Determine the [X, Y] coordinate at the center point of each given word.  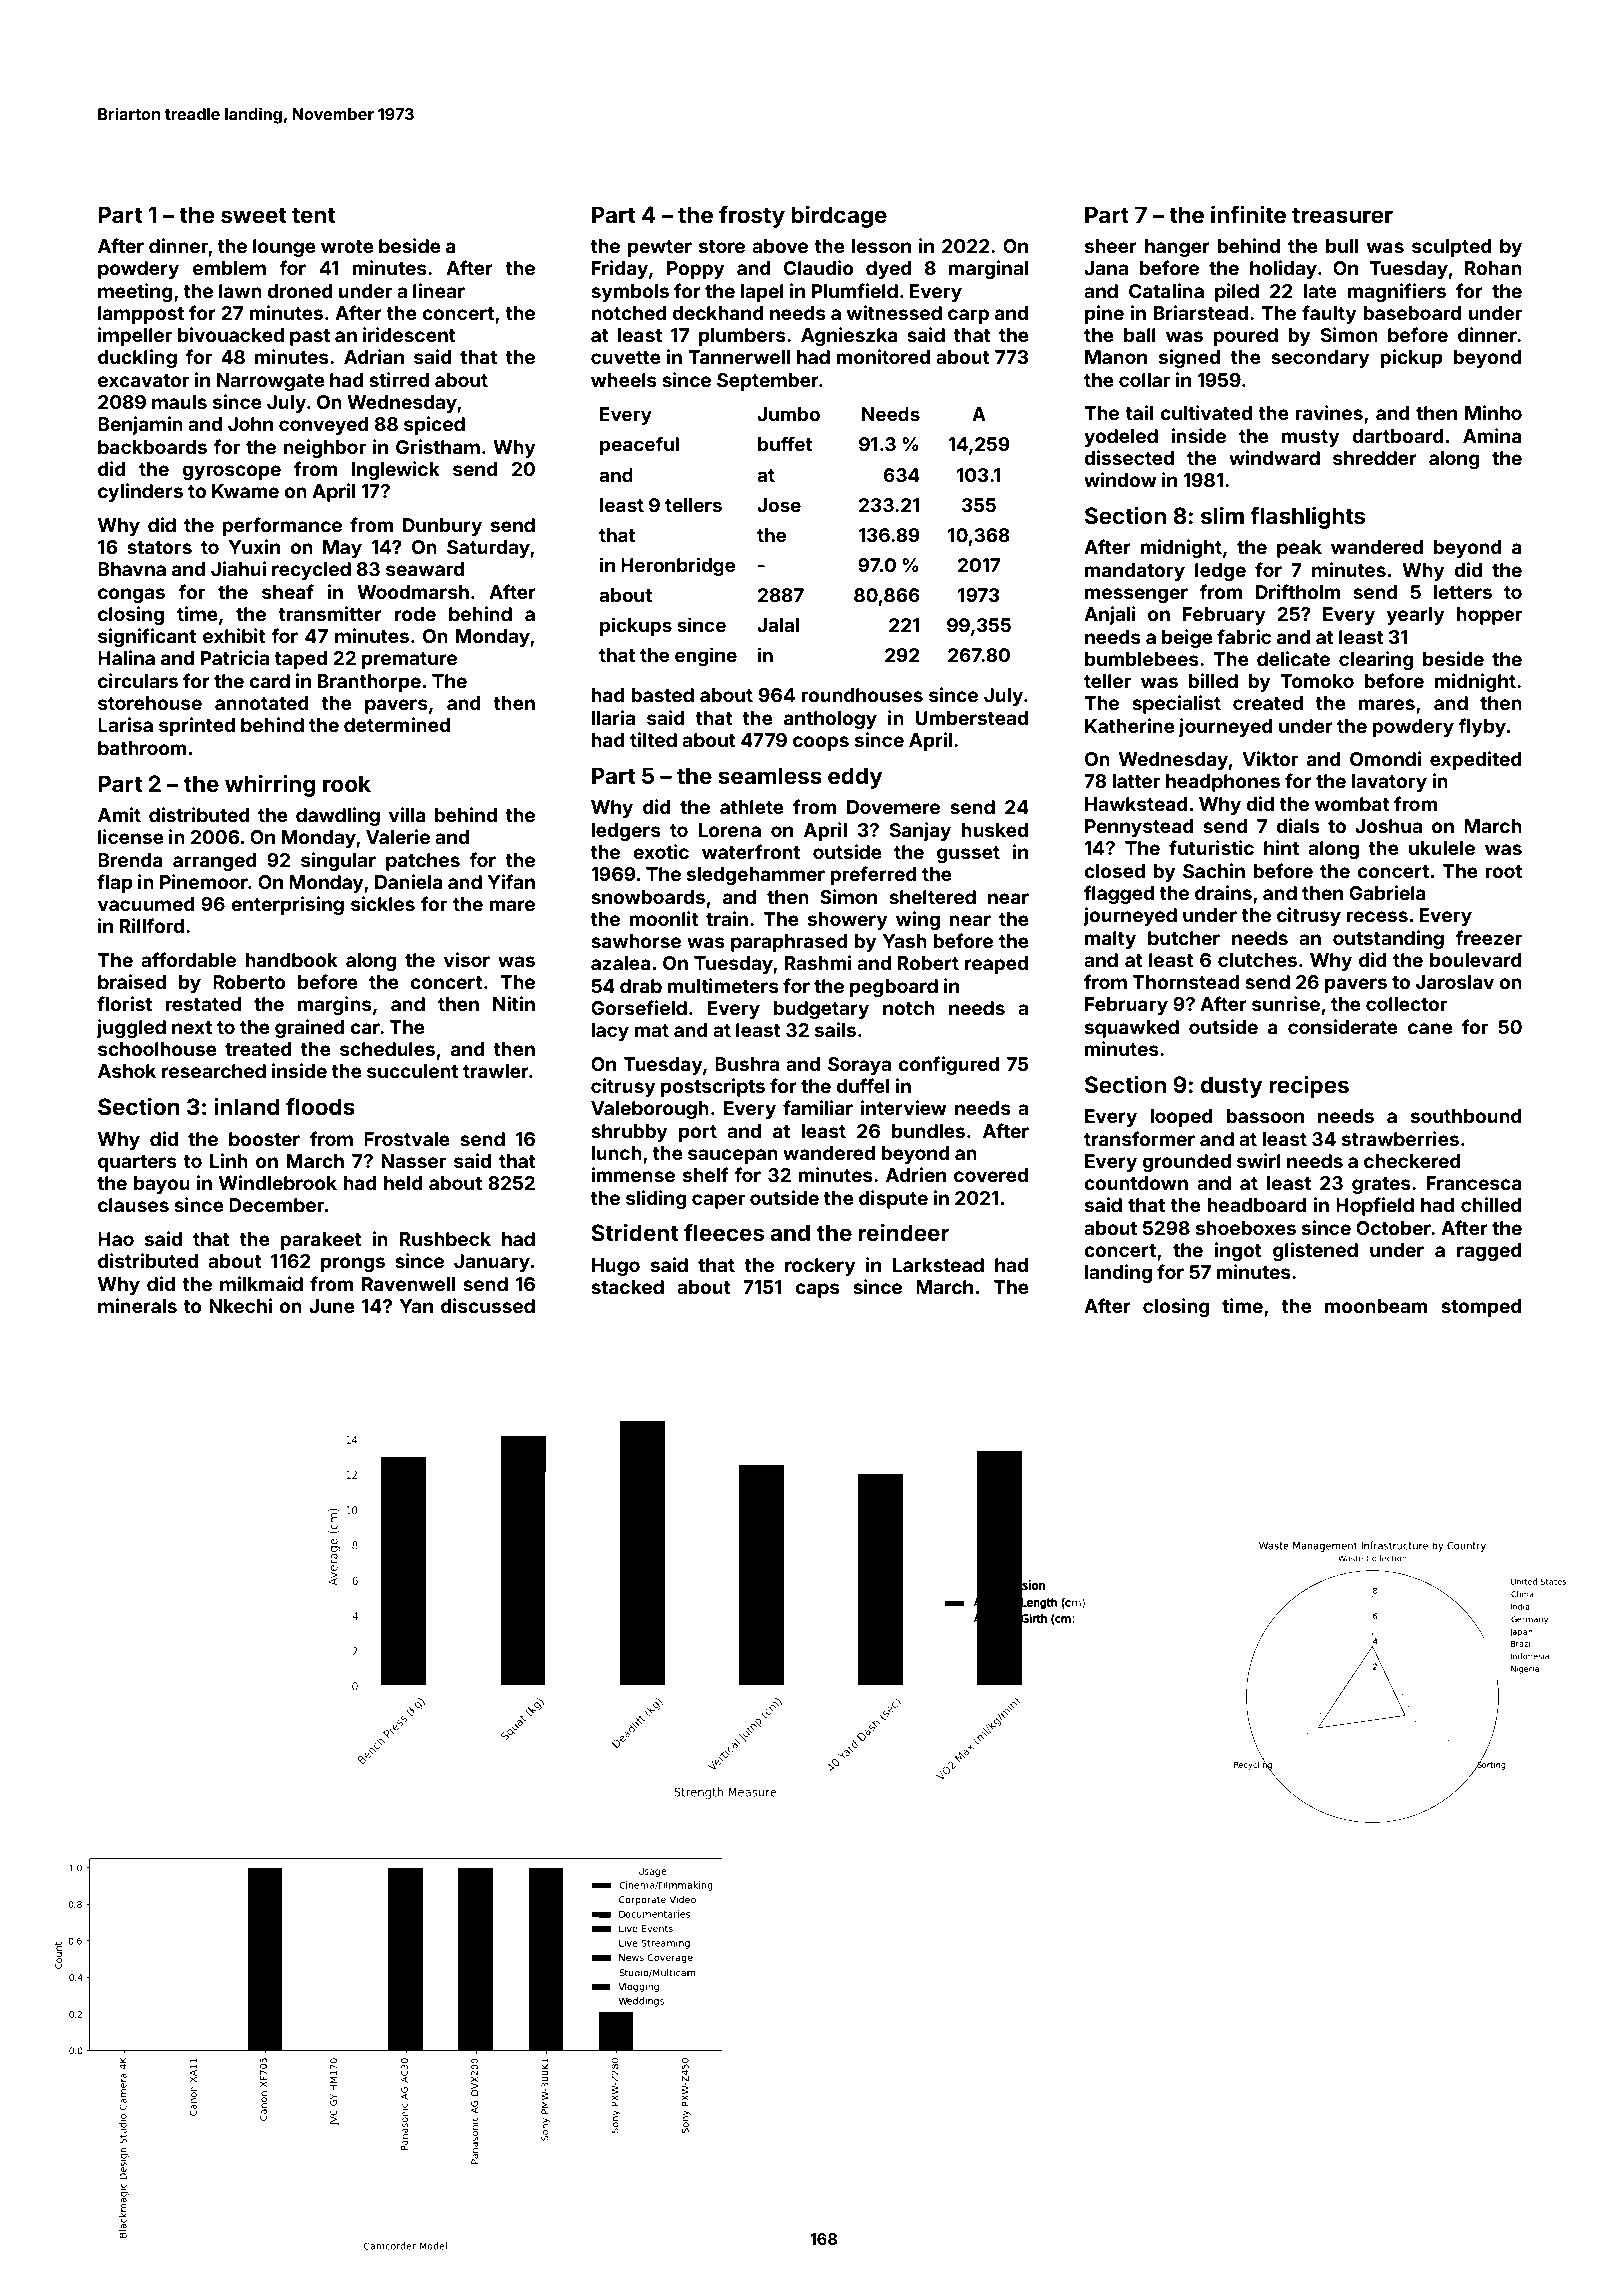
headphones [1223, 783]
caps [817, 1290]
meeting [135, 292]
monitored [883, 356]
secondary [1320, 359]
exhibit [234, 635]
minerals [137, 1305]
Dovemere [893, 807]
